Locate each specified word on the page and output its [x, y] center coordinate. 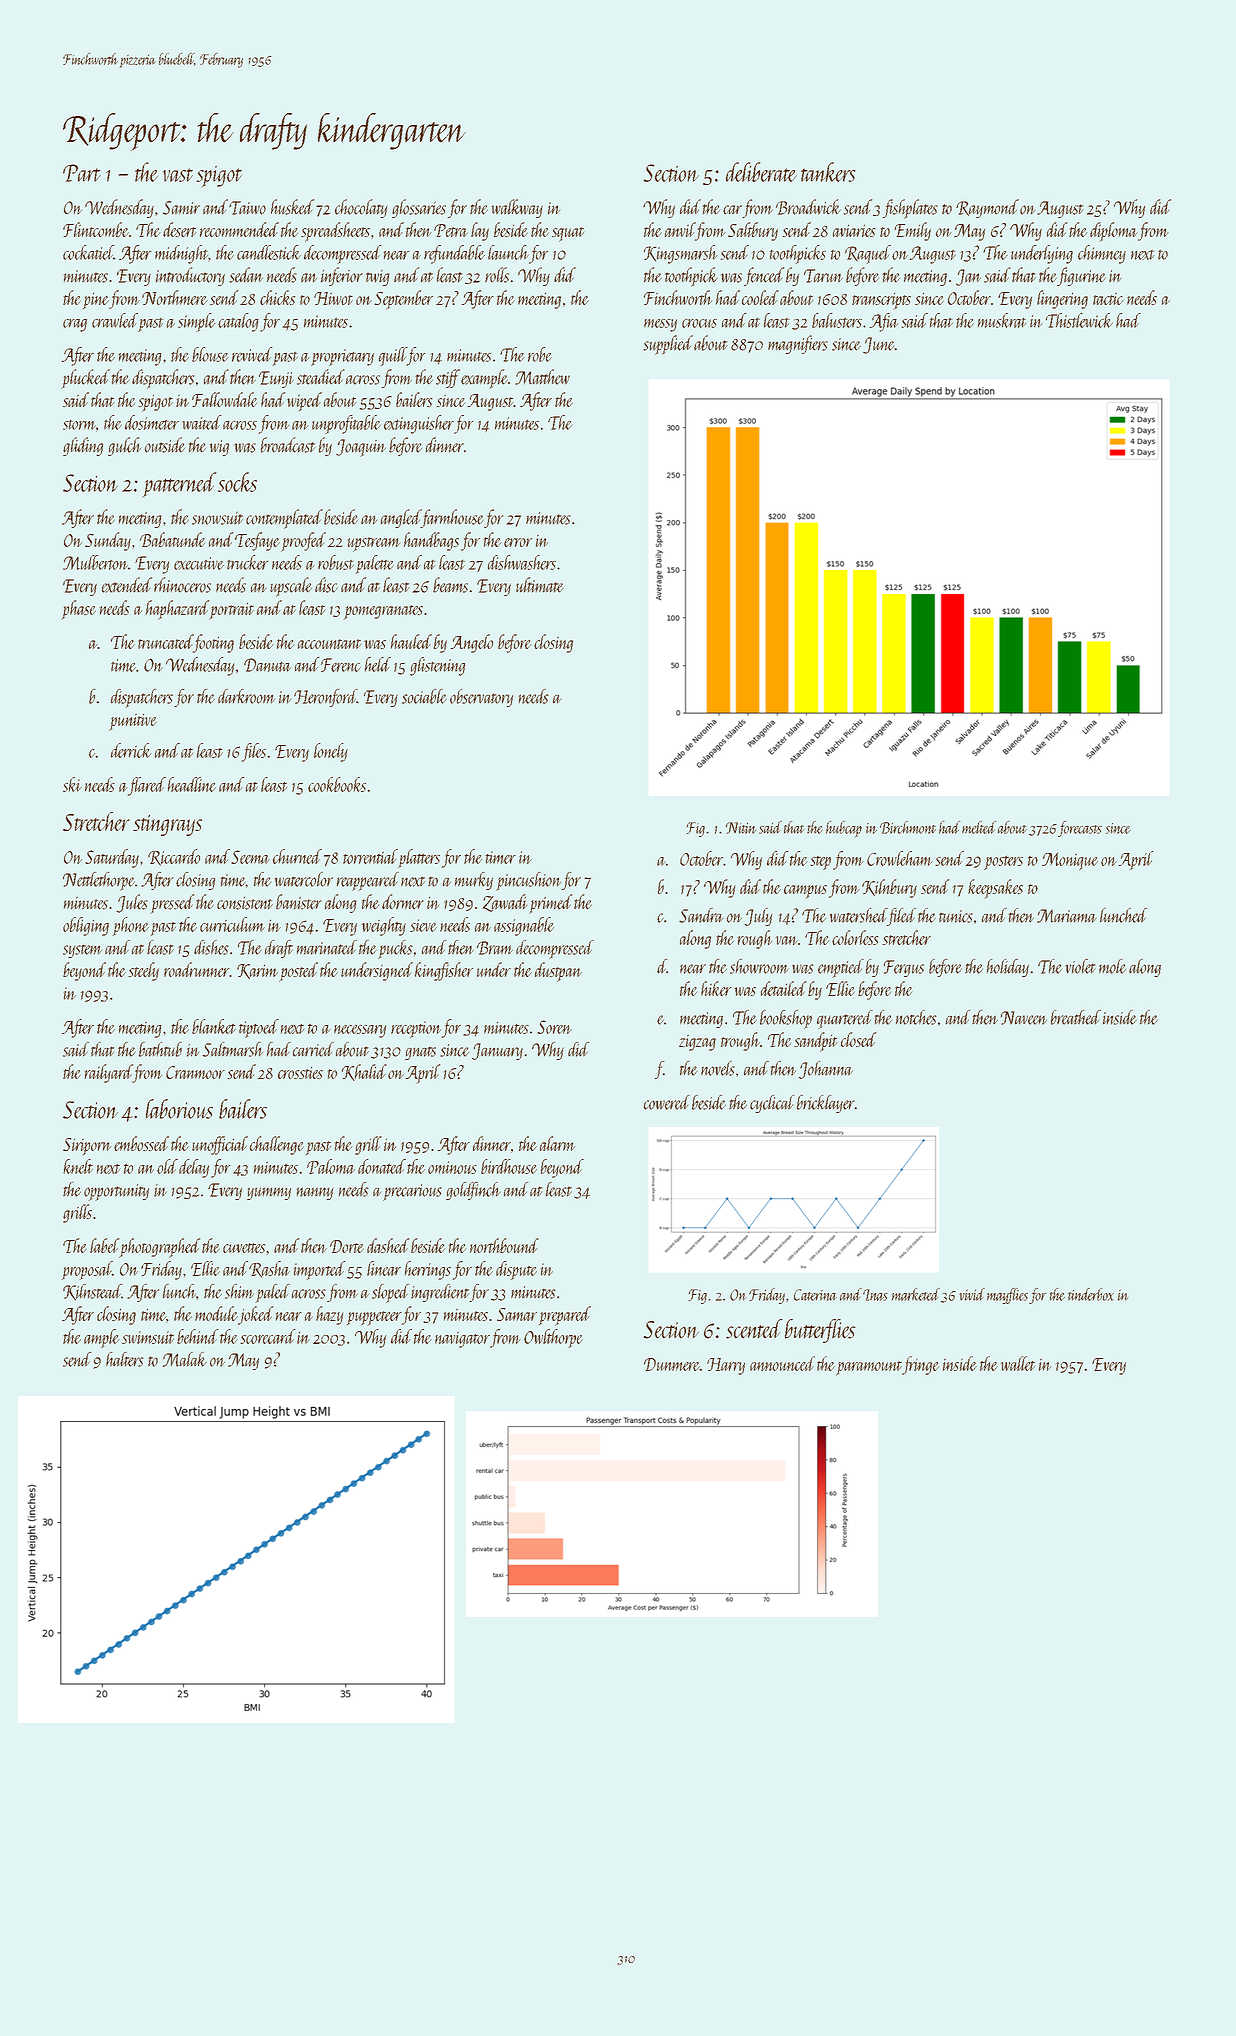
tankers [828, 172]
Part [82, 173]
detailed [783, 988]
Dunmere [672, 1364]
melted [979, 827]
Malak [185, 1359]
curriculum [232, 924]
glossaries [419, 208]
